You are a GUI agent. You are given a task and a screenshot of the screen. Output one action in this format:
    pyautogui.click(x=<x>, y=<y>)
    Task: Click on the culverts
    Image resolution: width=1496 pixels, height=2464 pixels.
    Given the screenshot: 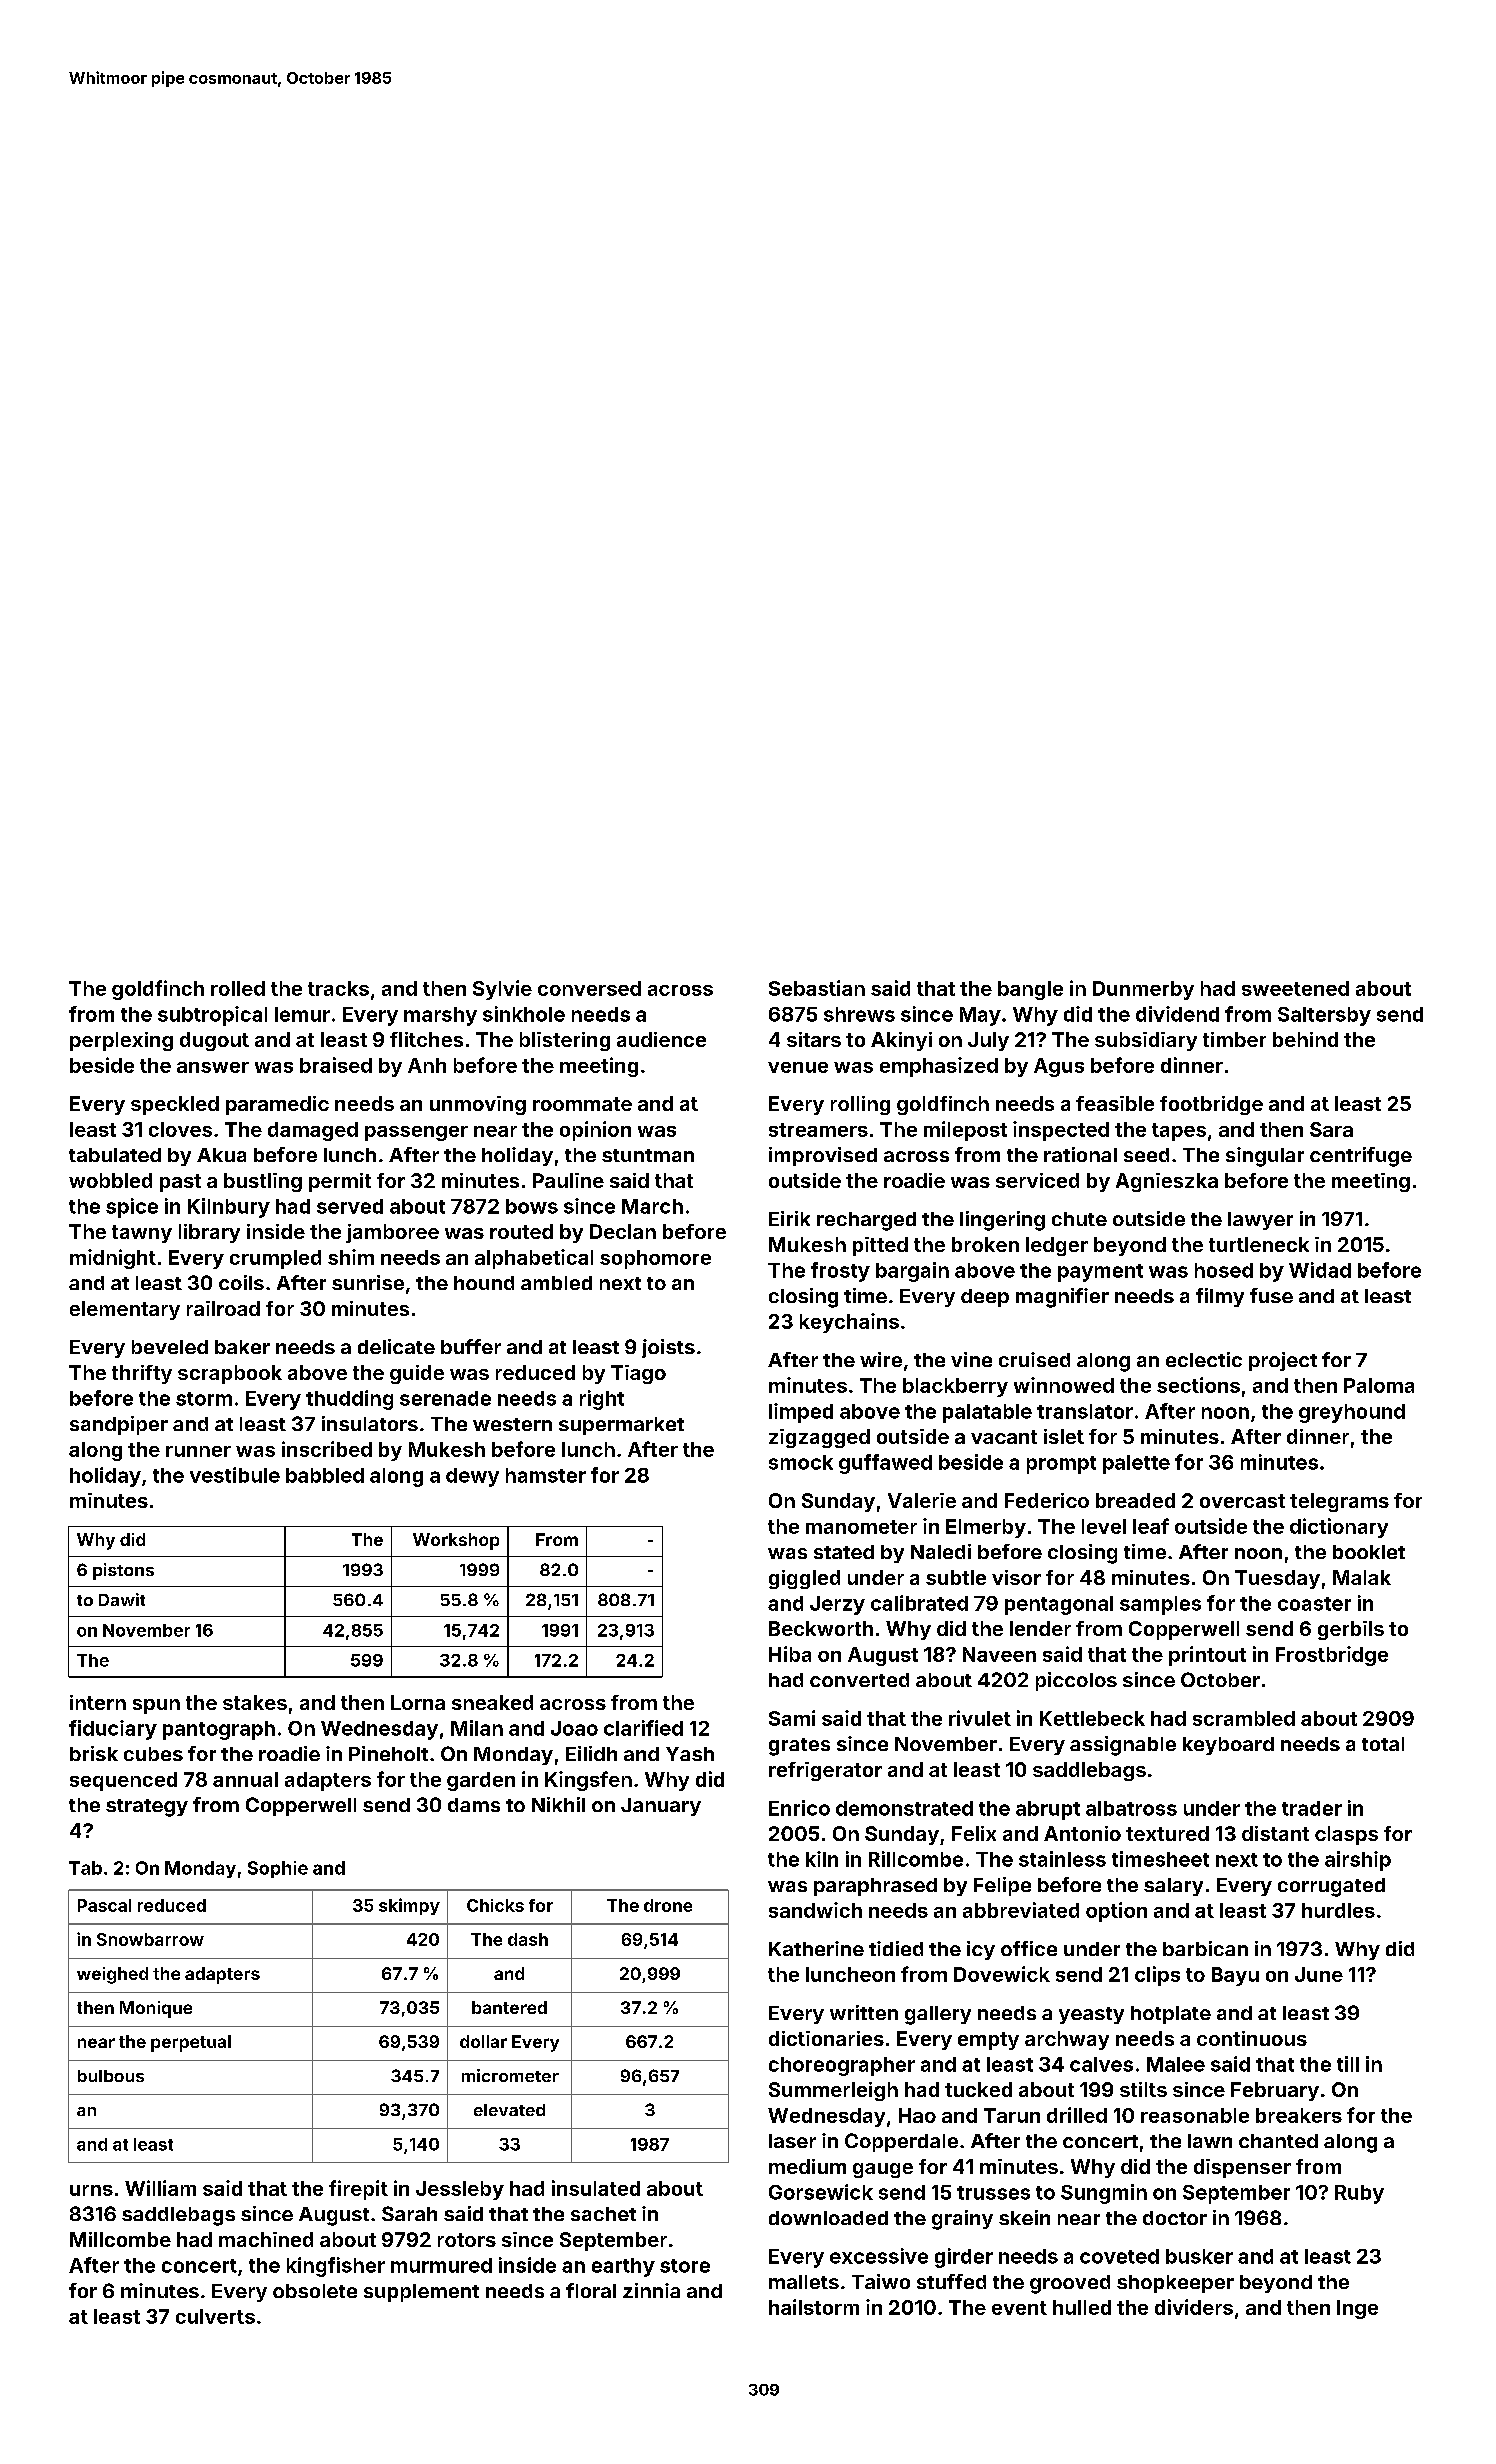 What is the action you would take?
    pyautogui.click(x=215, y=2316)
